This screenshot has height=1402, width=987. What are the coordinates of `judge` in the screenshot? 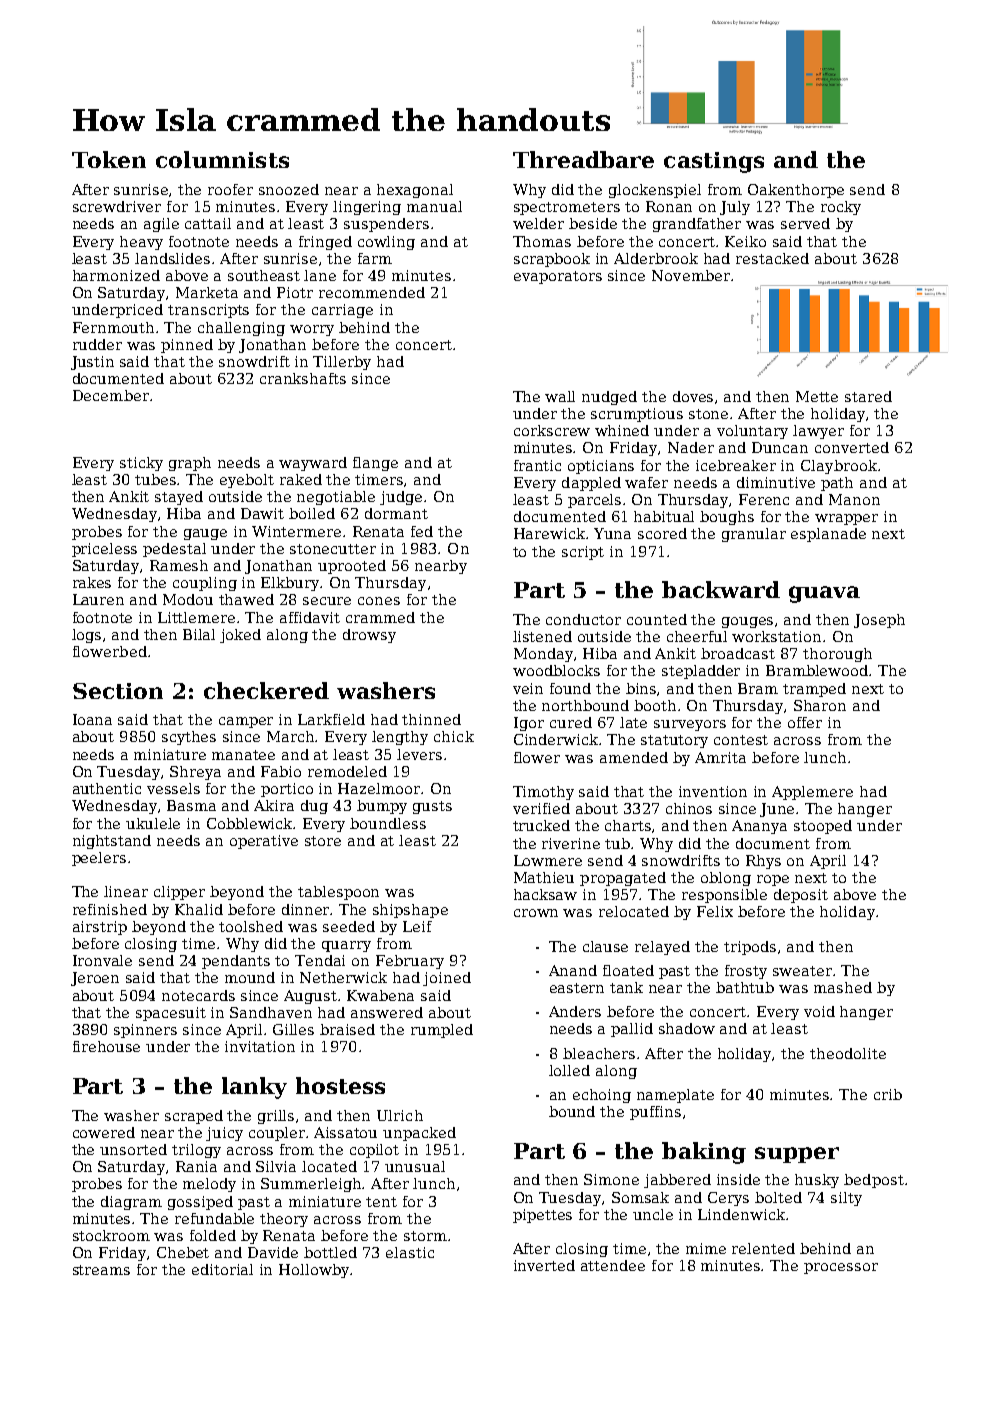 It's located at (401, 498).
